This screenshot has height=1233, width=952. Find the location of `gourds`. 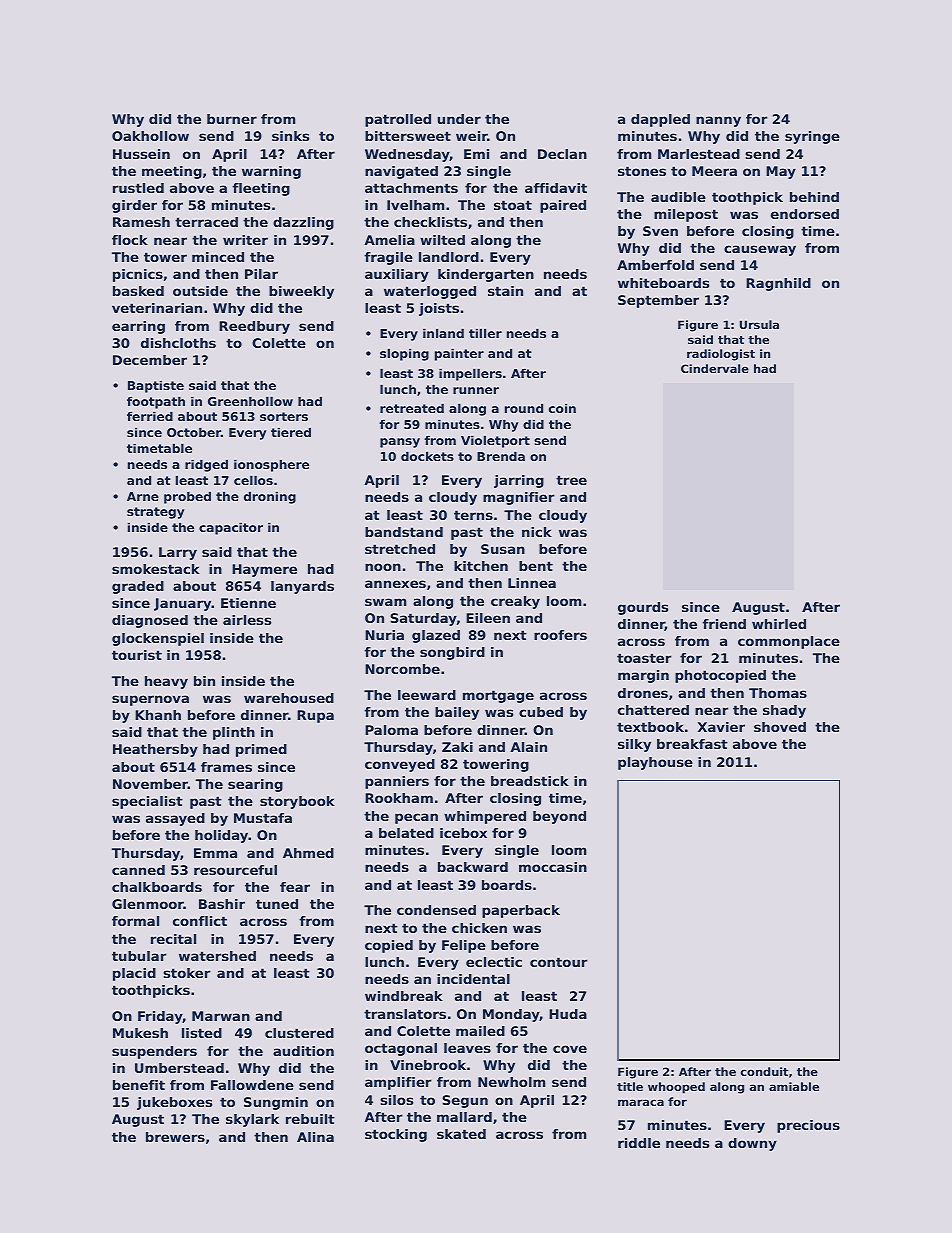

gourds is located at coordinates (643, 608).
